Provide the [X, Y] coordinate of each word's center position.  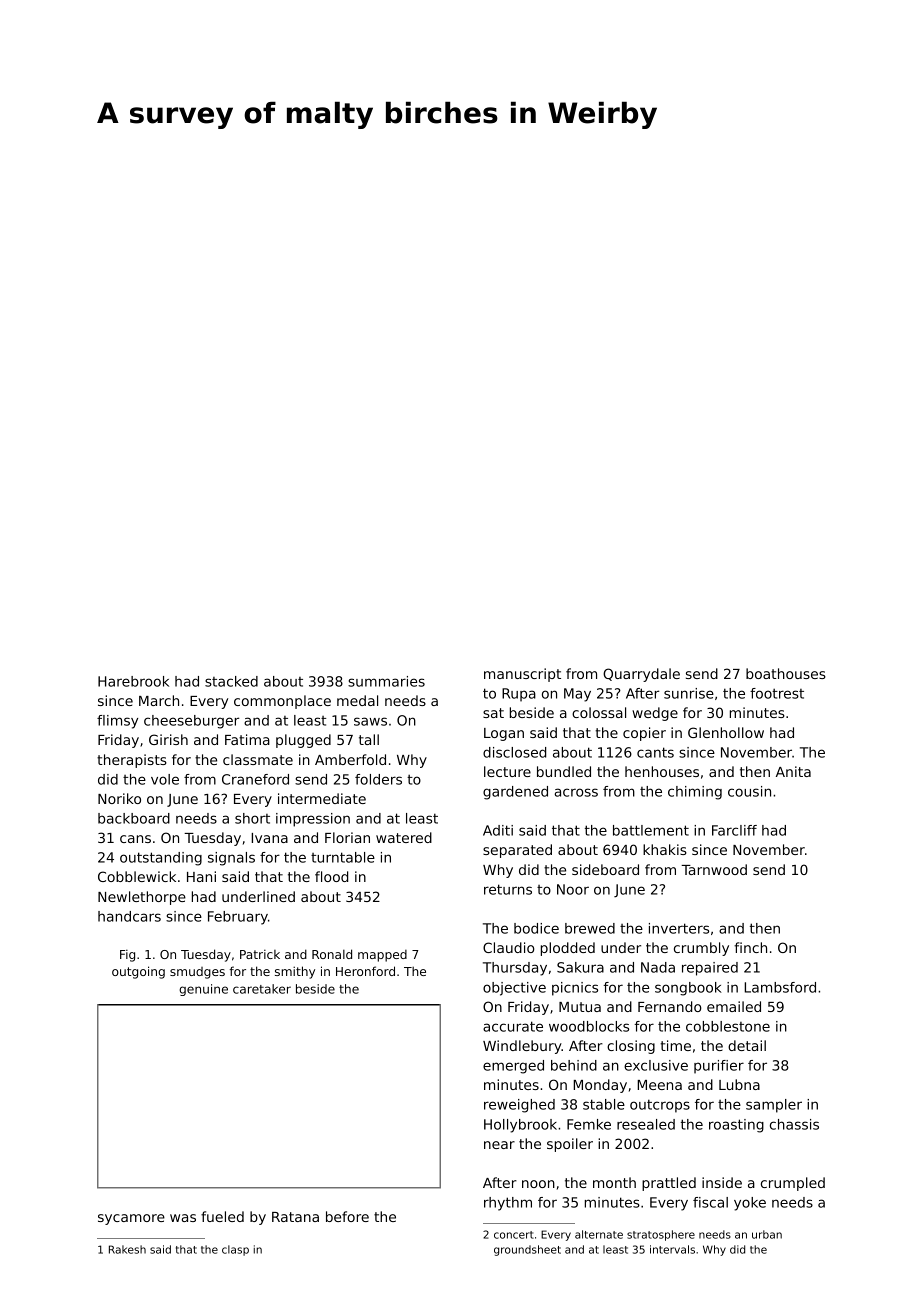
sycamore [131, 1219]
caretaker [262, 989]
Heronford [365, 971]
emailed [734, 1006]
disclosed [514, 752]
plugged [303, 741]
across [576, 792]
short [252, 818]
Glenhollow [726, 732]
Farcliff [734, 830]
